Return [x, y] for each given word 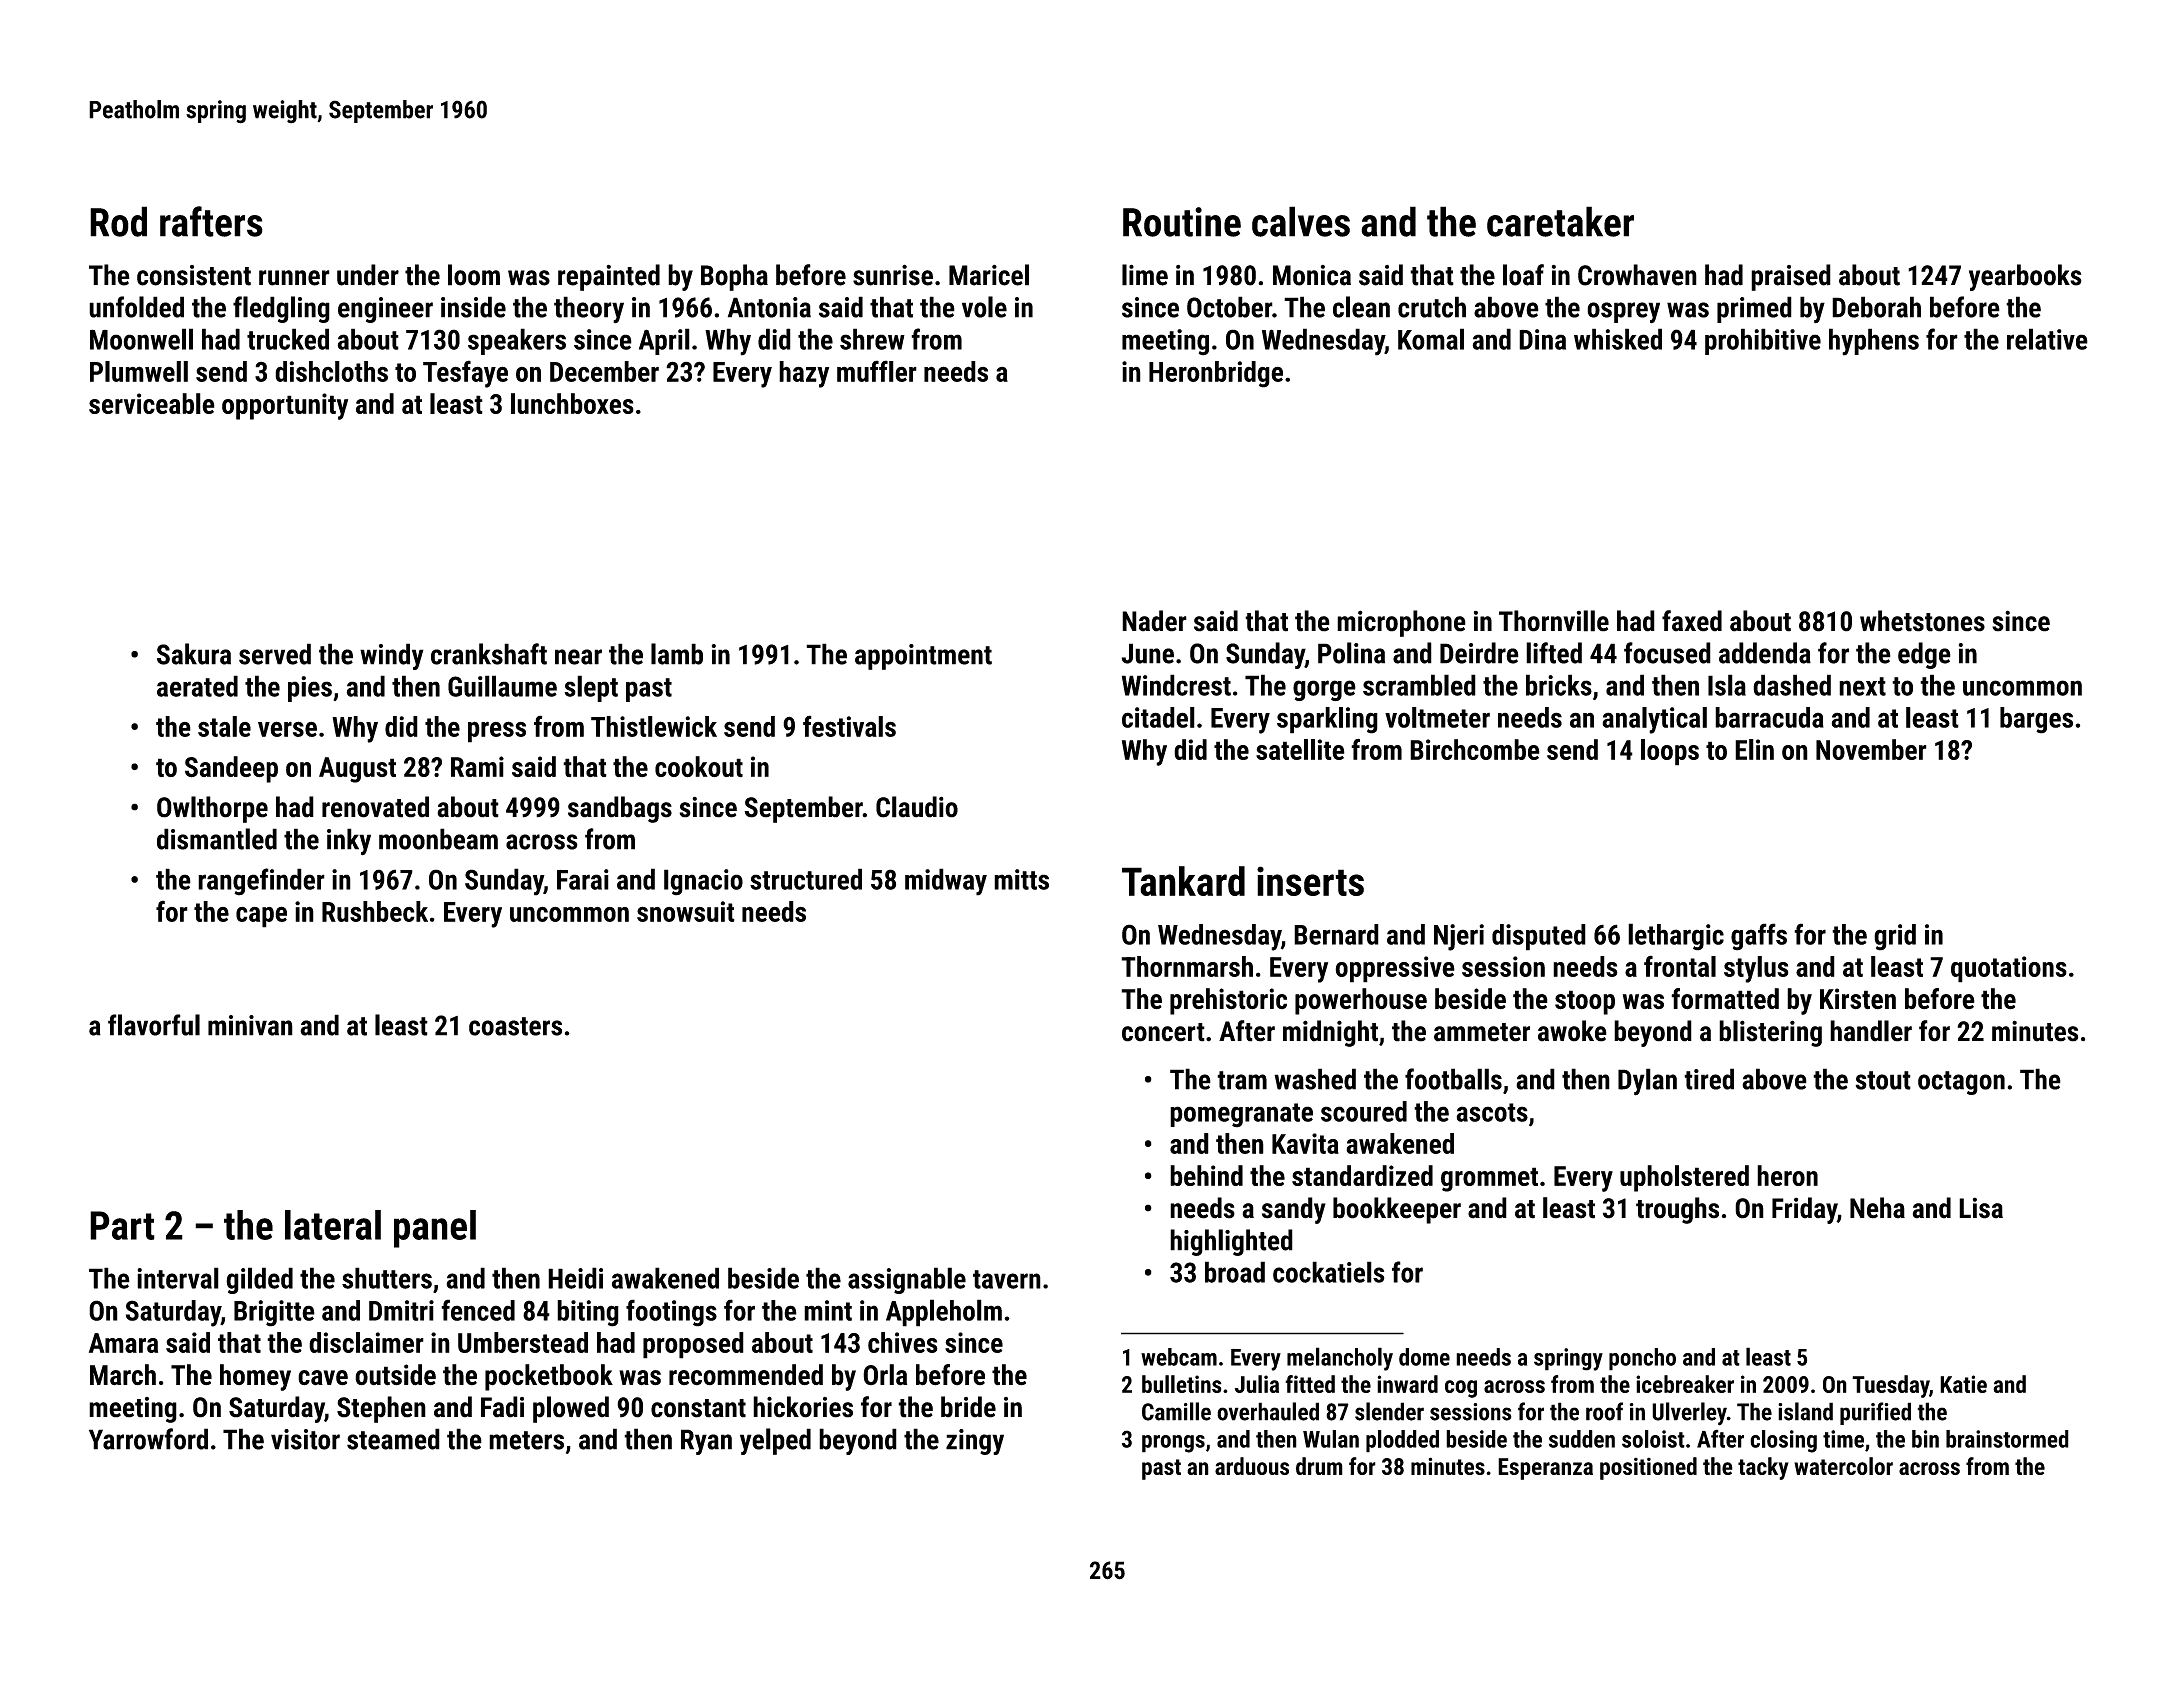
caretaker [1560, 221]
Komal [1431, 339]
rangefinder [261, 882]
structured [806, 879]
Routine [1182, 222]
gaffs [1759, 937]
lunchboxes [572, 403]
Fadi [502, 1407]
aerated [197, 686]
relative [2047, 339]
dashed [1792, 685]
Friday [1804, 1210]
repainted [609, 277]
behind [1206, 1175]
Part [122, 1225]
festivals [849, 726]
